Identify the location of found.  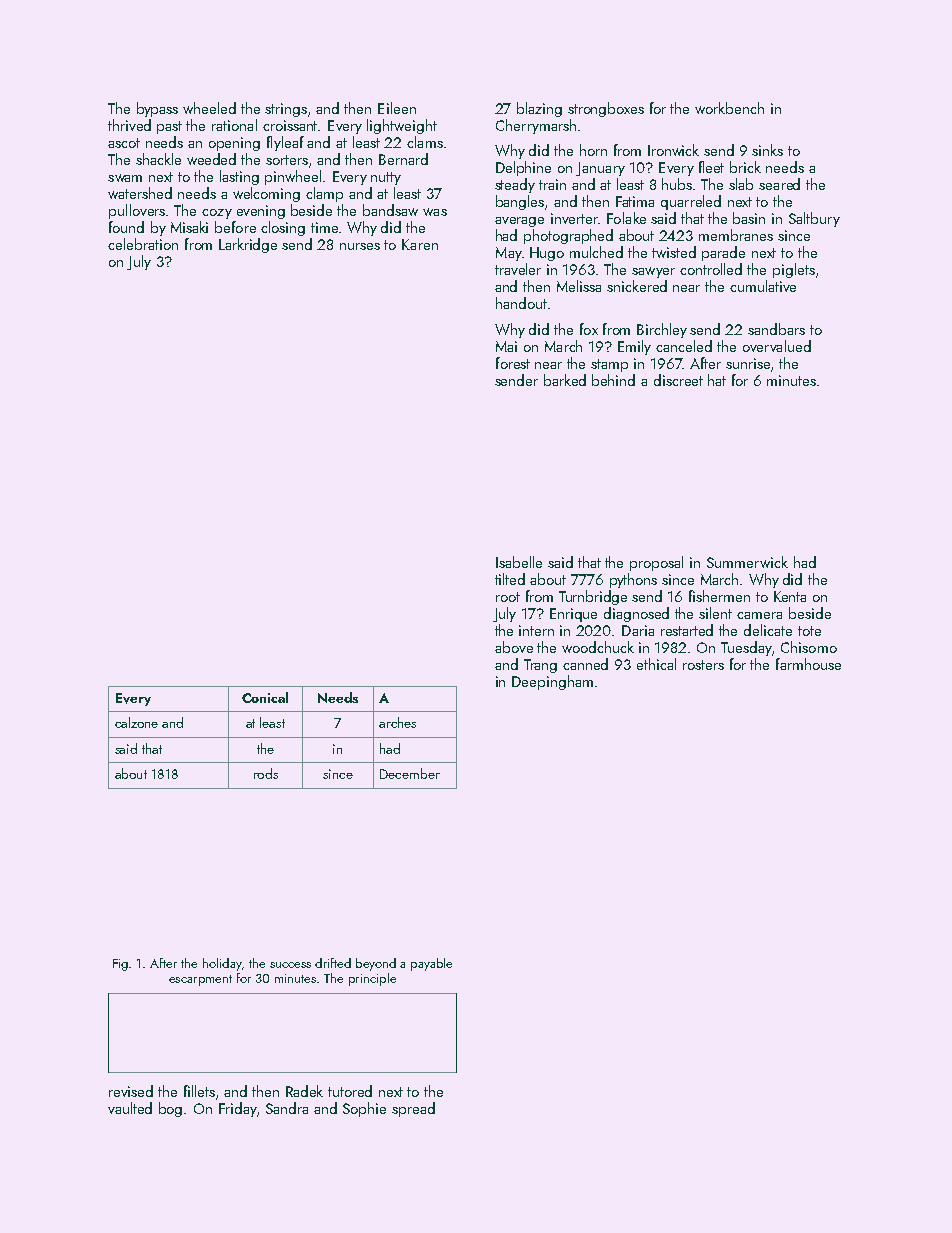
(126, 227).
